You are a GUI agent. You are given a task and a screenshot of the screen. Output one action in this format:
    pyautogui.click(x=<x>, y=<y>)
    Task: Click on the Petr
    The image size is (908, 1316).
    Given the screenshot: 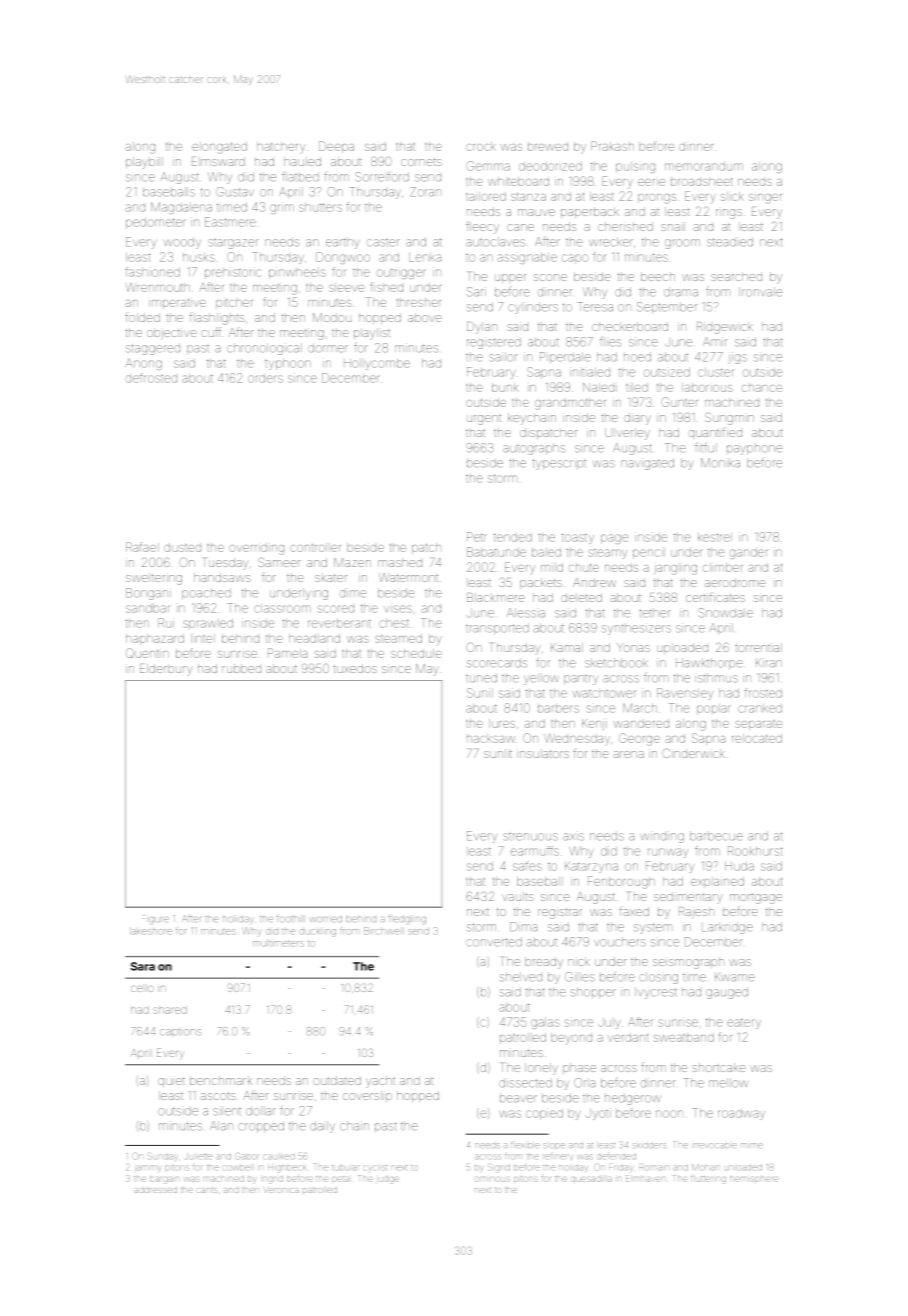 What is the action you would take?
    pyautogui.click(x=477, y=537)
